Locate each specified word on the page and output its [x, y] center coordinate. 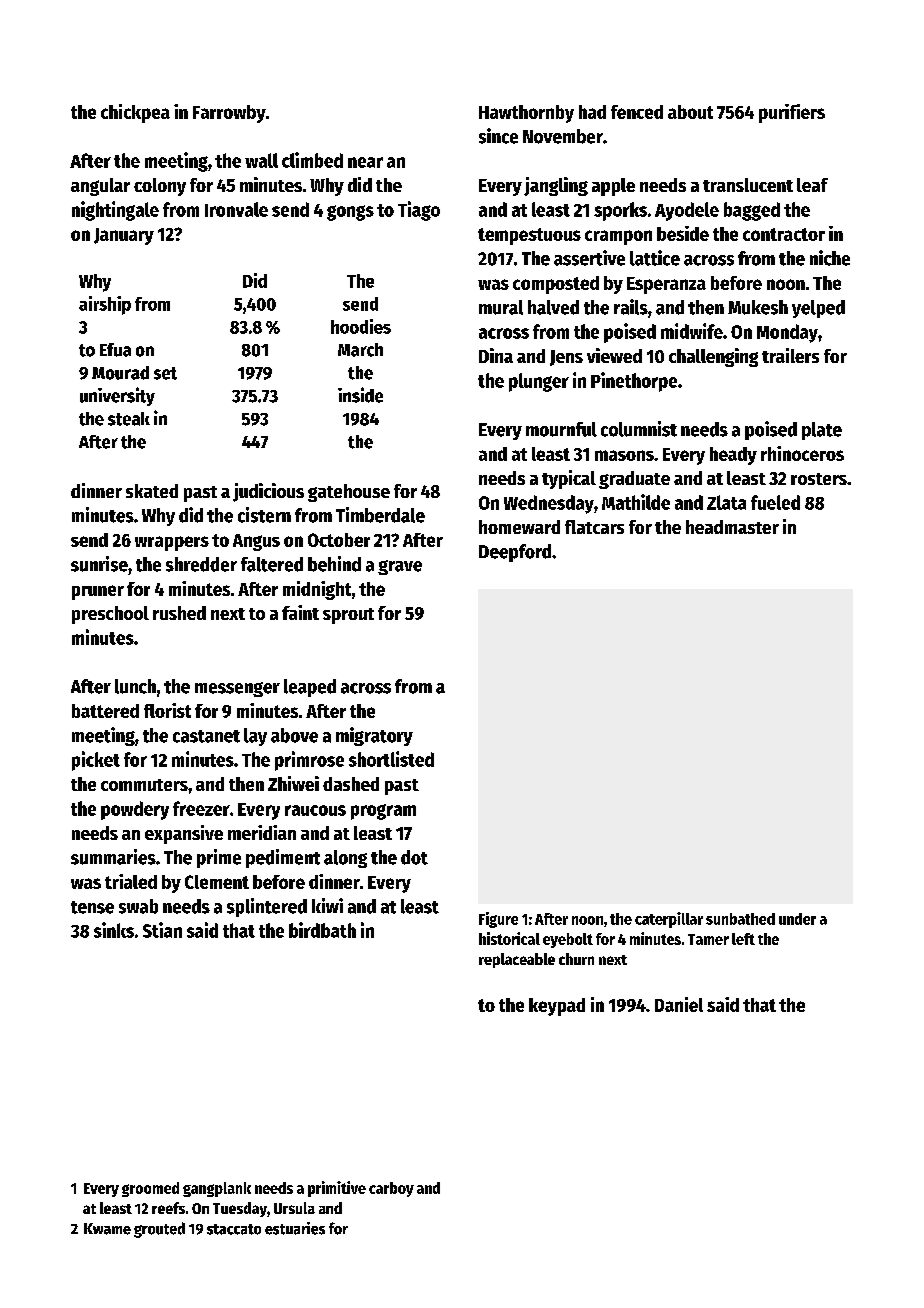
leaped [310, 688]
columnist [639, 429]
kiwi [327, 905]
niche [830, 258]
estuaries [295, 1228]
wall [261, 160]
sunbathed [740, 919]
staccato [234, 1229]
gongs [350, 213]
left [743, 939]
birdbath [322, 930]
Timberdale [380, 515]
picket [96, 761]
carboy [391, 1189]
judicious [268, 492]
